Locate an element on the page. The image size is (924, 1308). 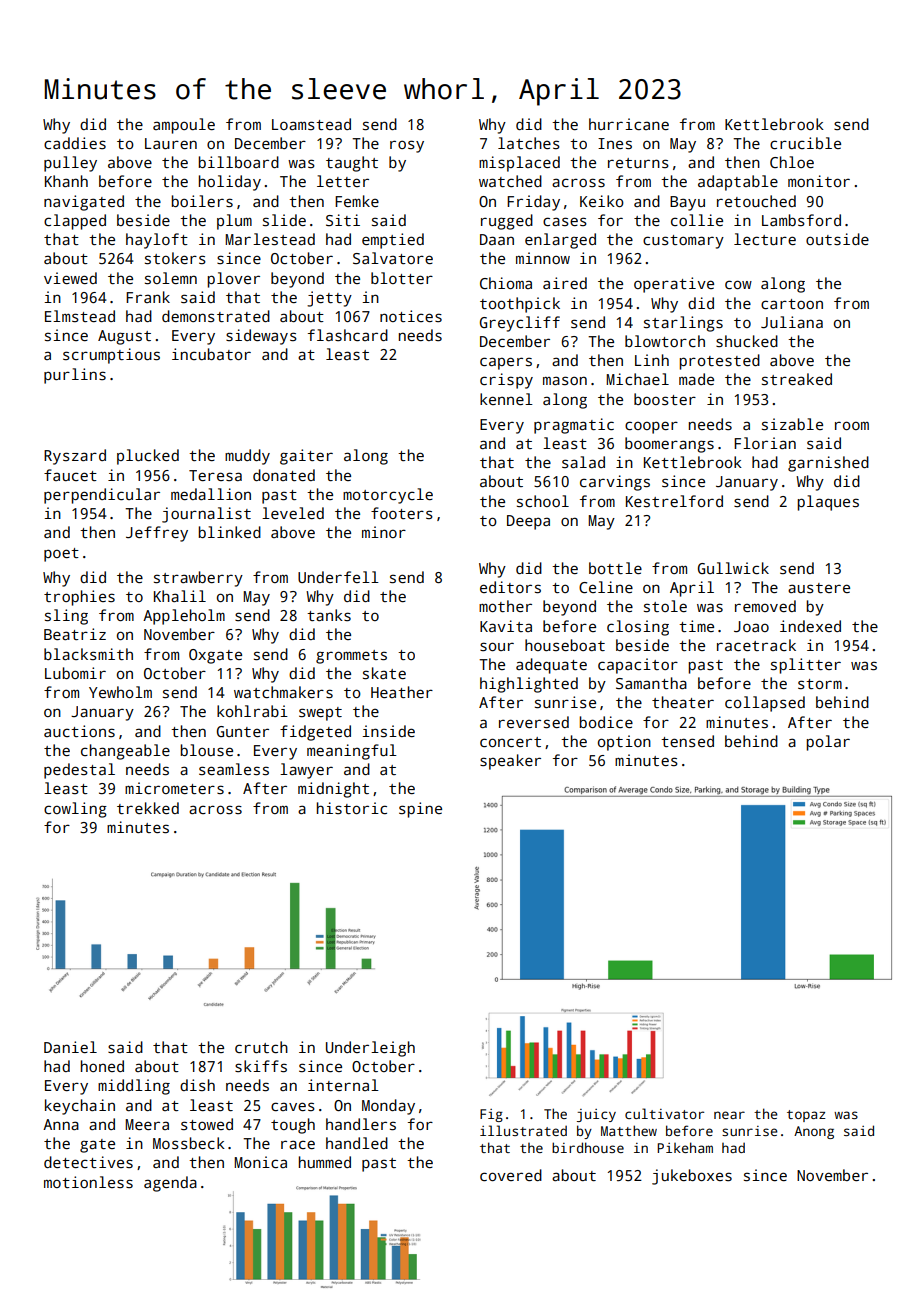
hurricane is located at coordinates (629, 124).
